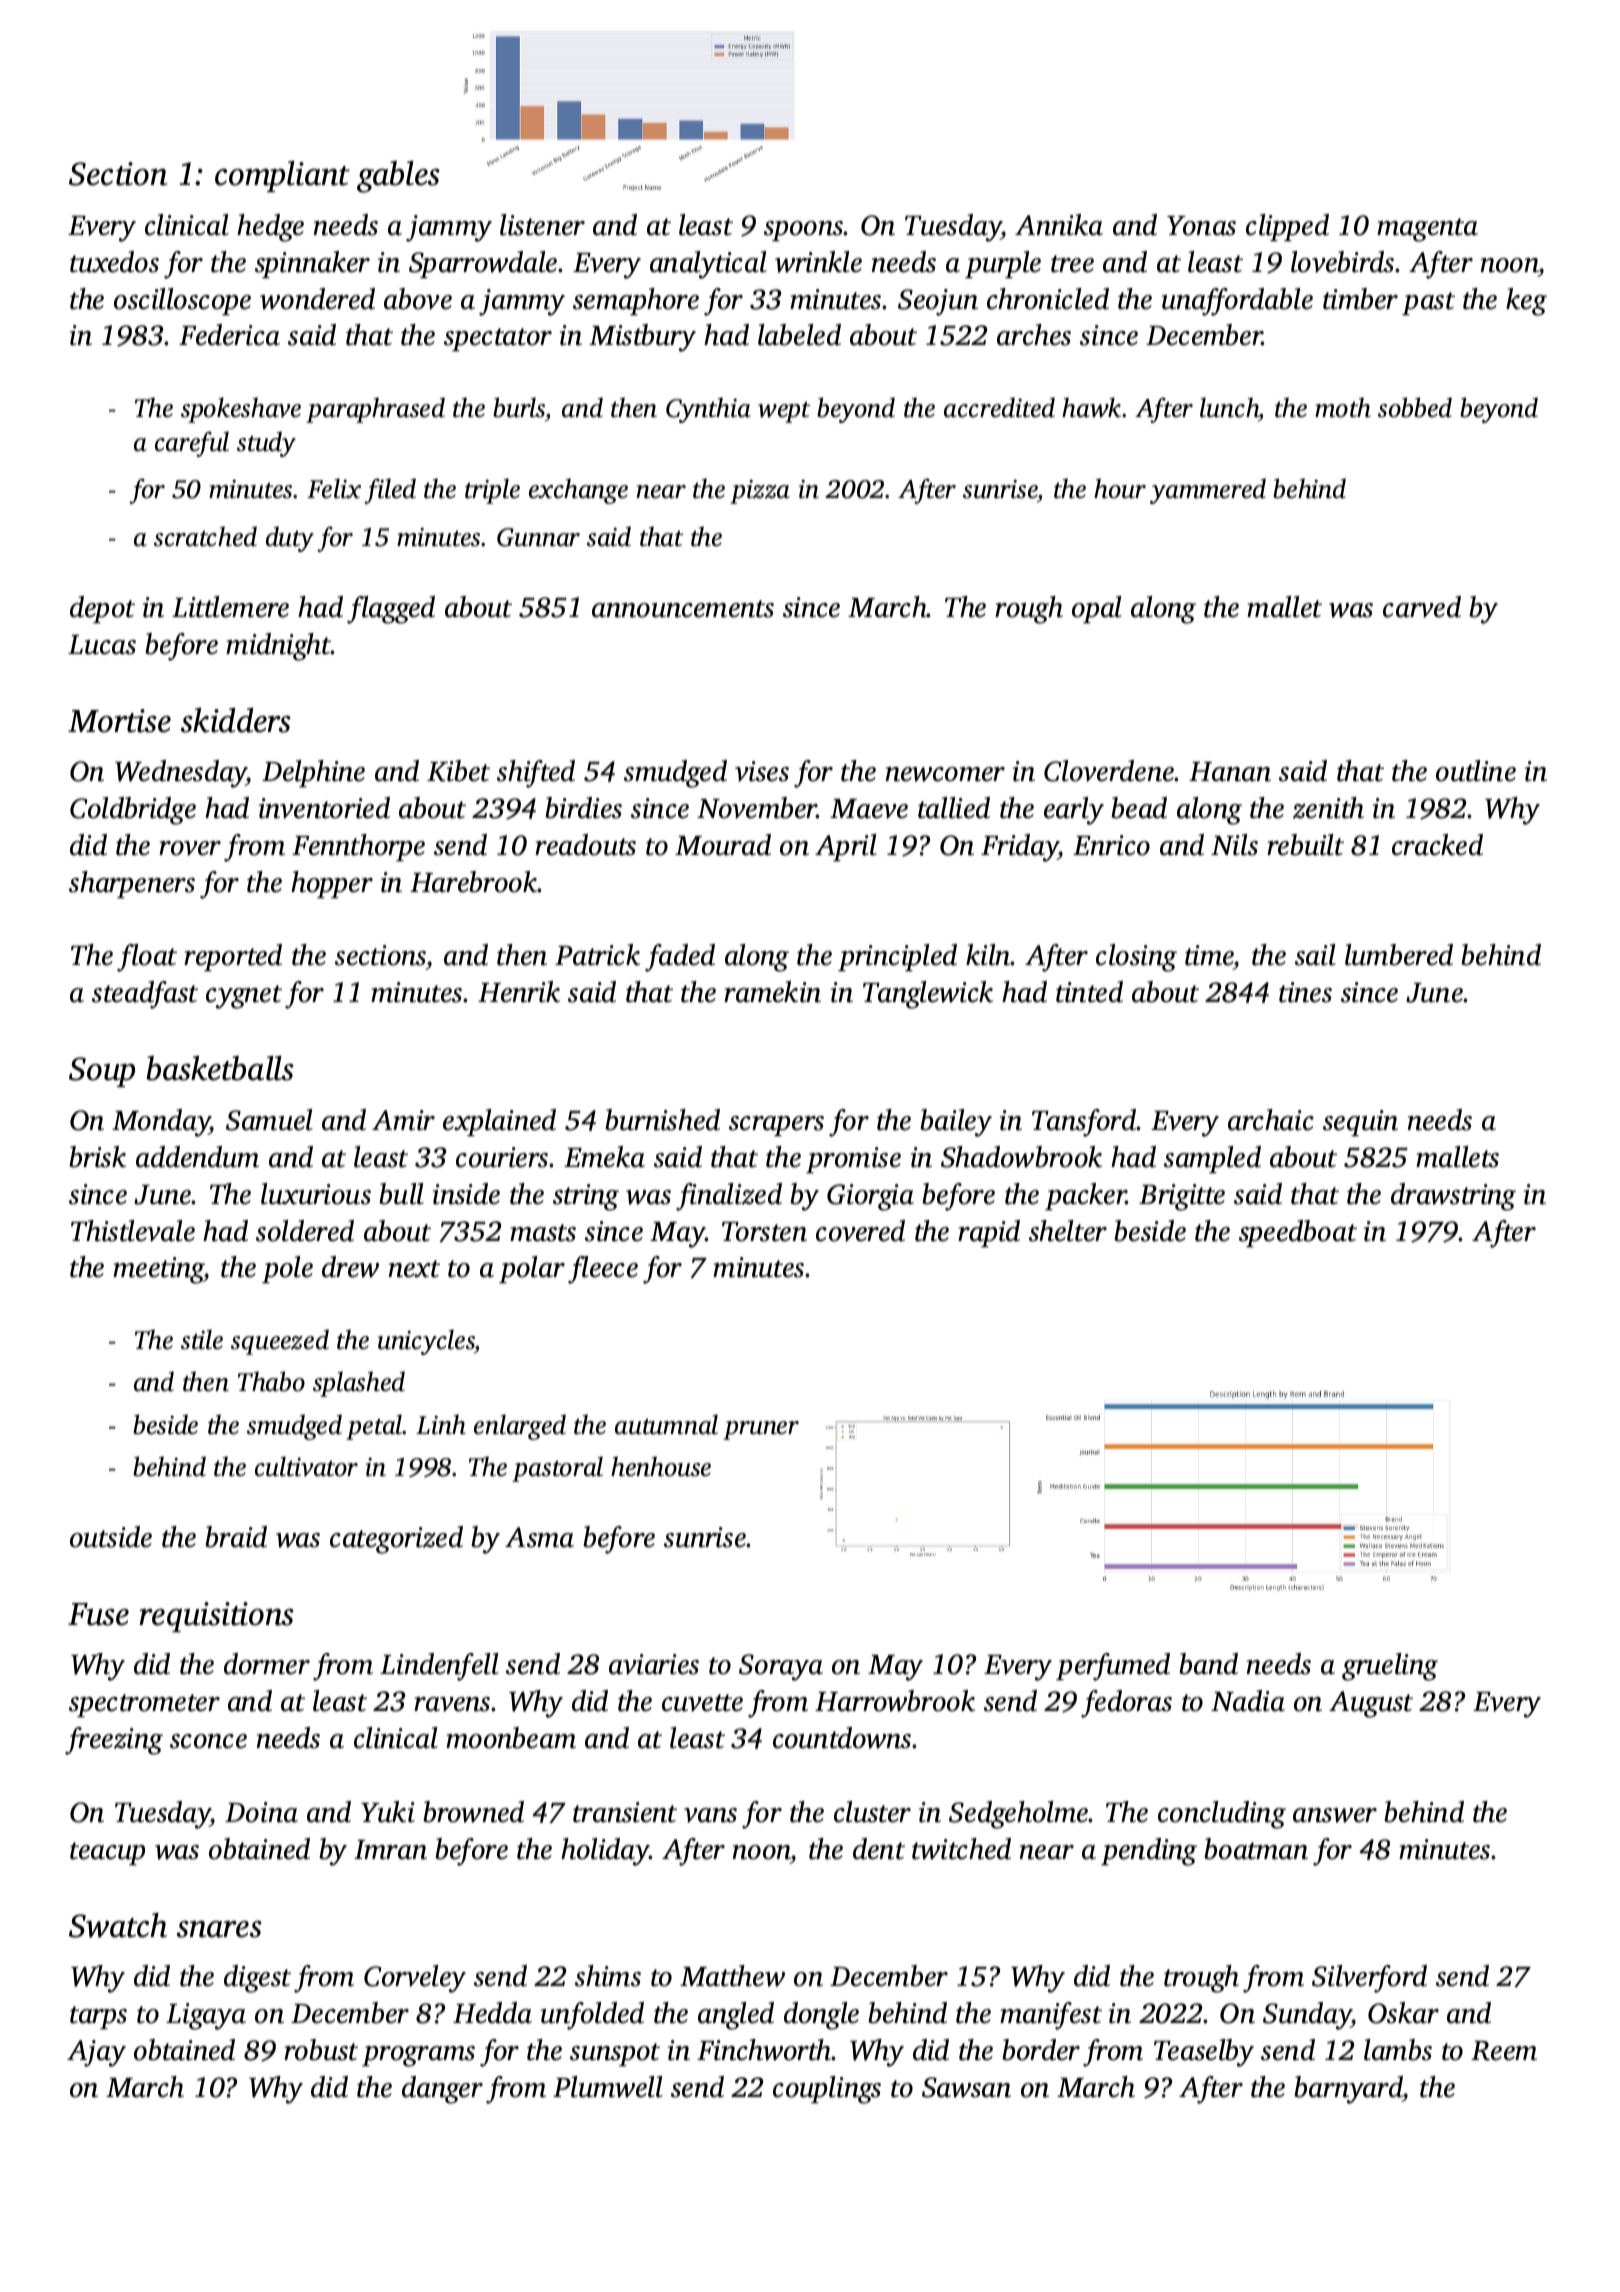 The width and height of the screenshot is (1620, 2292). I want to click on fleece, so click(603, 1270).
